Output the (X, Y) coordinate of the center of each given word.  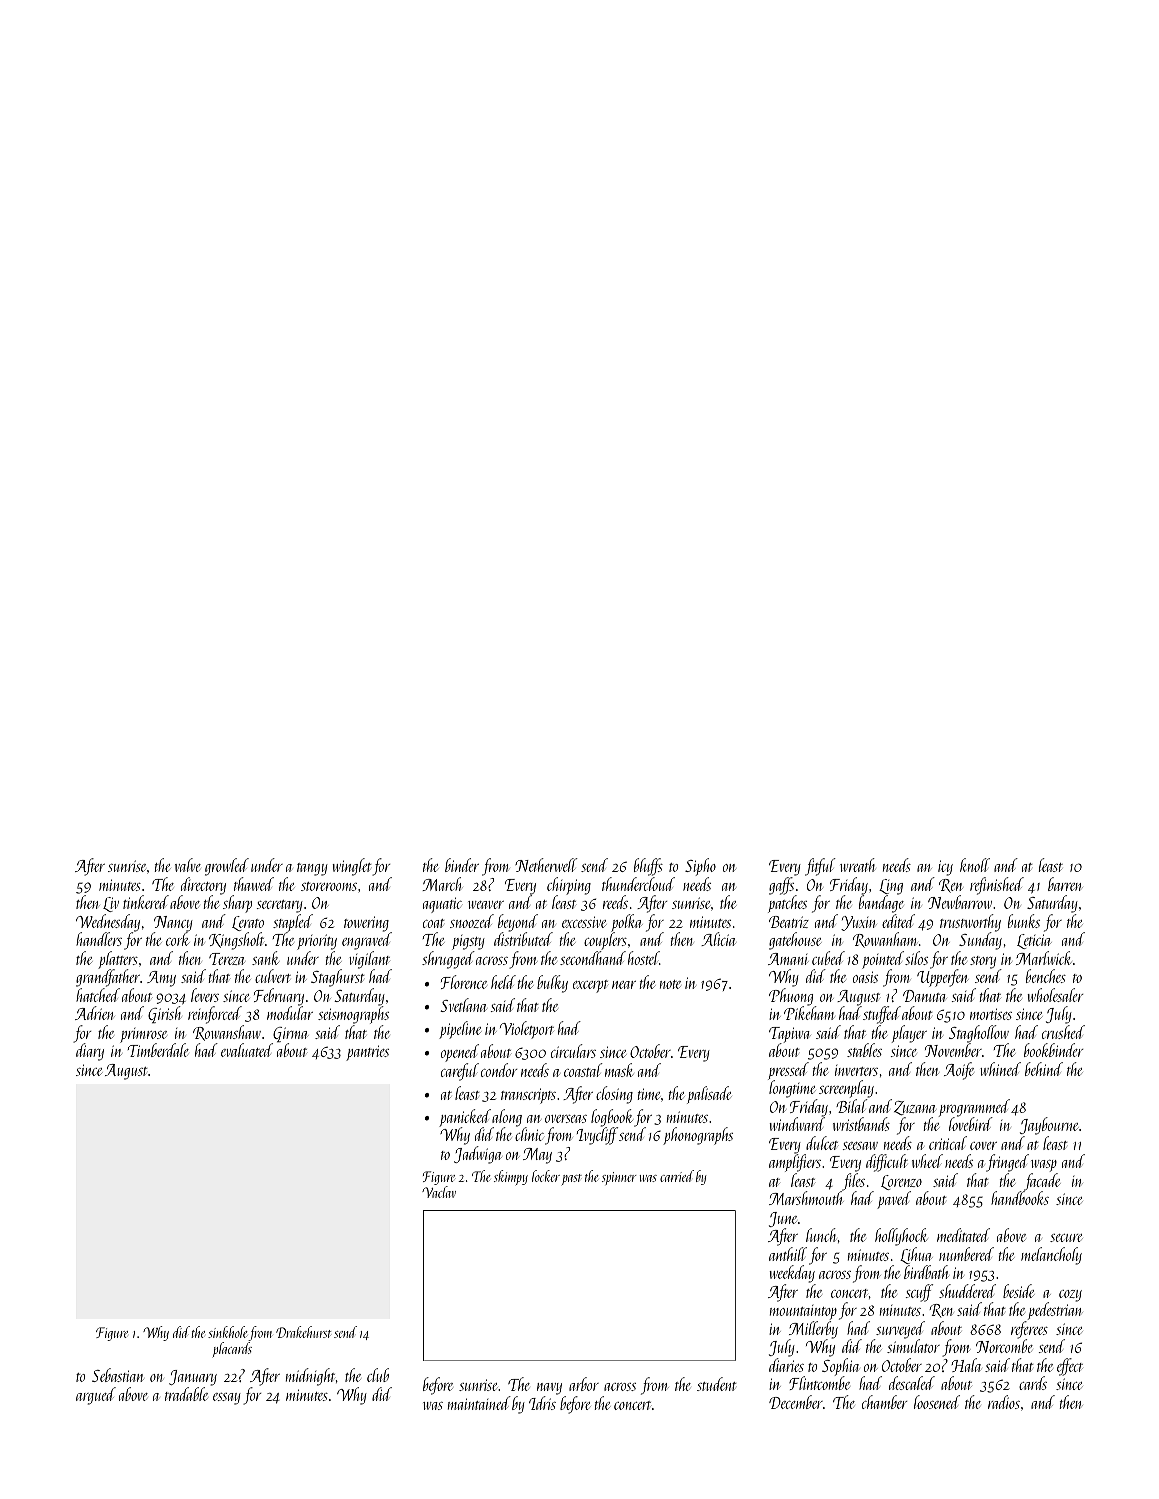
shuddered (967, 1291)
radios (1004, 1402)
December (796, 1402)
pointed (883, 960)
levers (205, 995)
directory (203, 886)
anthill (788, 1254)
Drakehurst (303, 1332)
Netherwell (546, 865)
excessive (584, 922)
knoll (975, 865)
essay (227, 1399)
